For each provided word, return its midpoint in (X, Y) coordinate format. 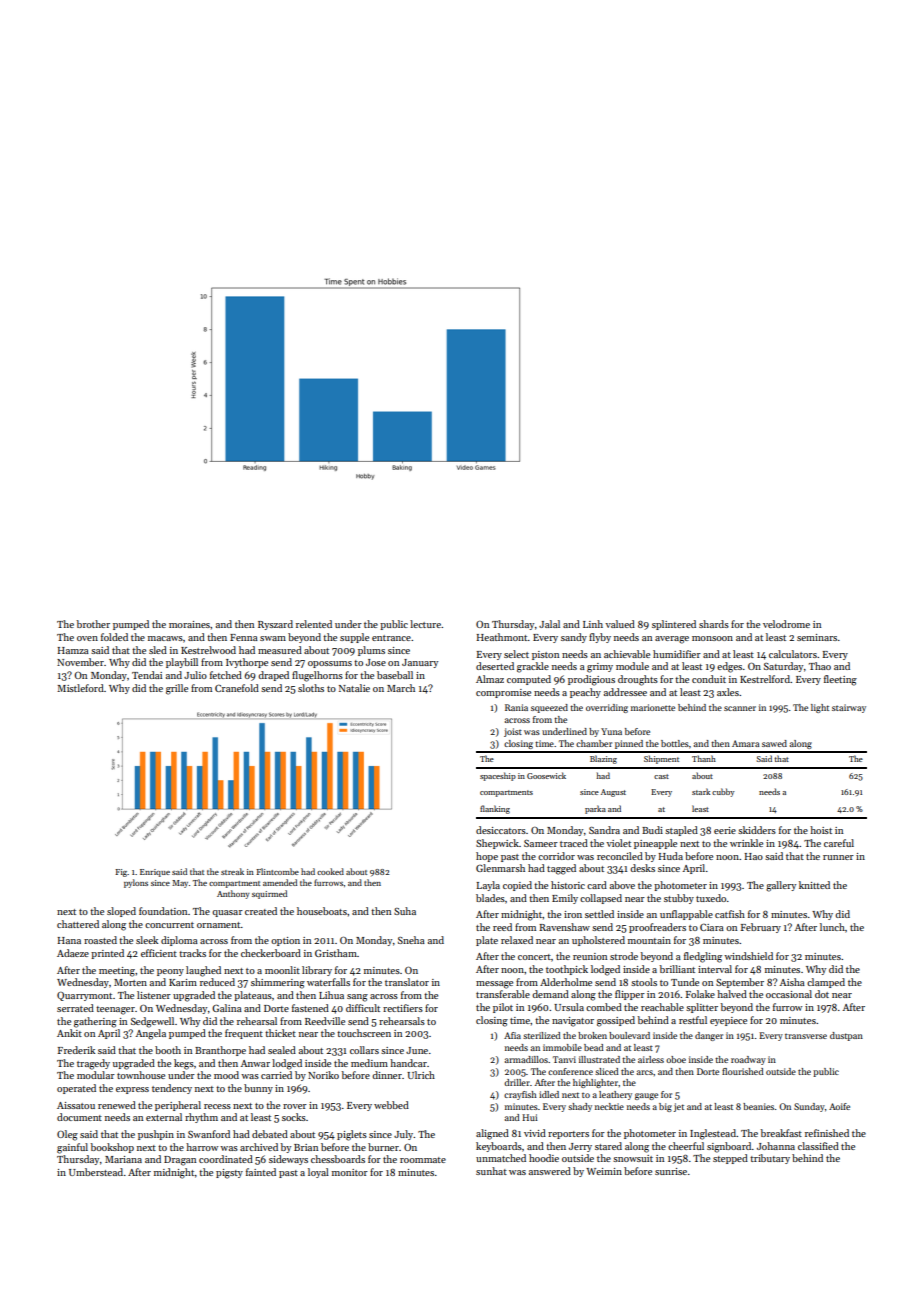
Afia (512, 1035)
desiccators (501, 830)
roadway (748, 1060)
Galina (227, 1008)
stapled (681, 831)
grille (177, 689)
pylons (136, 883)
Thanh (704, 758)
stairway (849, 708)
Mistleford (80, 688)
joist (513, 732)
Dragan (180, 1161)
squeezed (549, 708)
